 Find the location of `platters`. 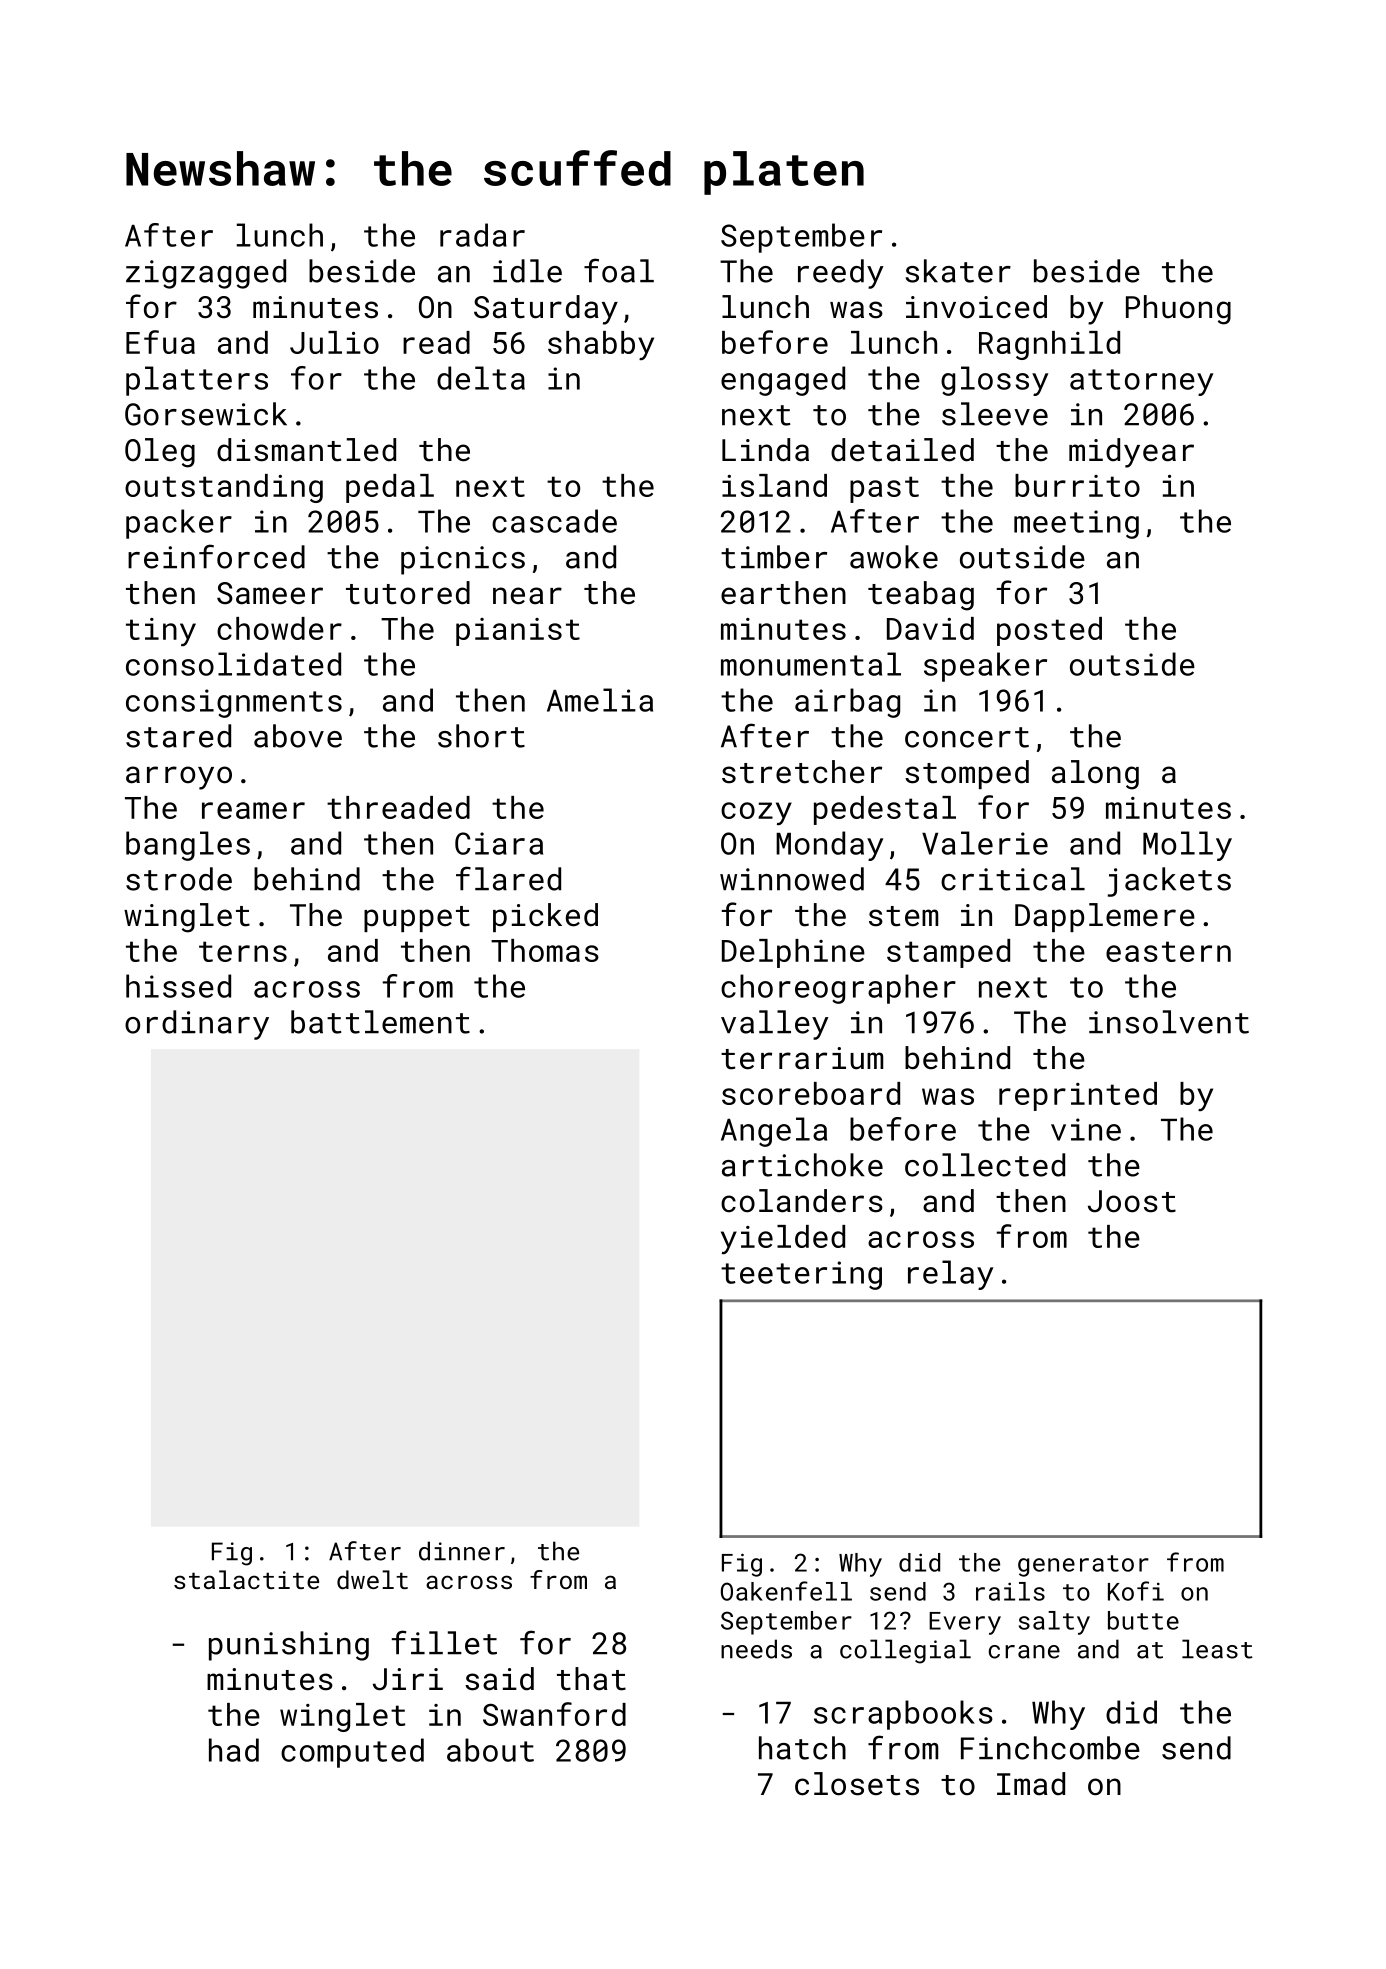

platters is located at coordinates (197, 381).
